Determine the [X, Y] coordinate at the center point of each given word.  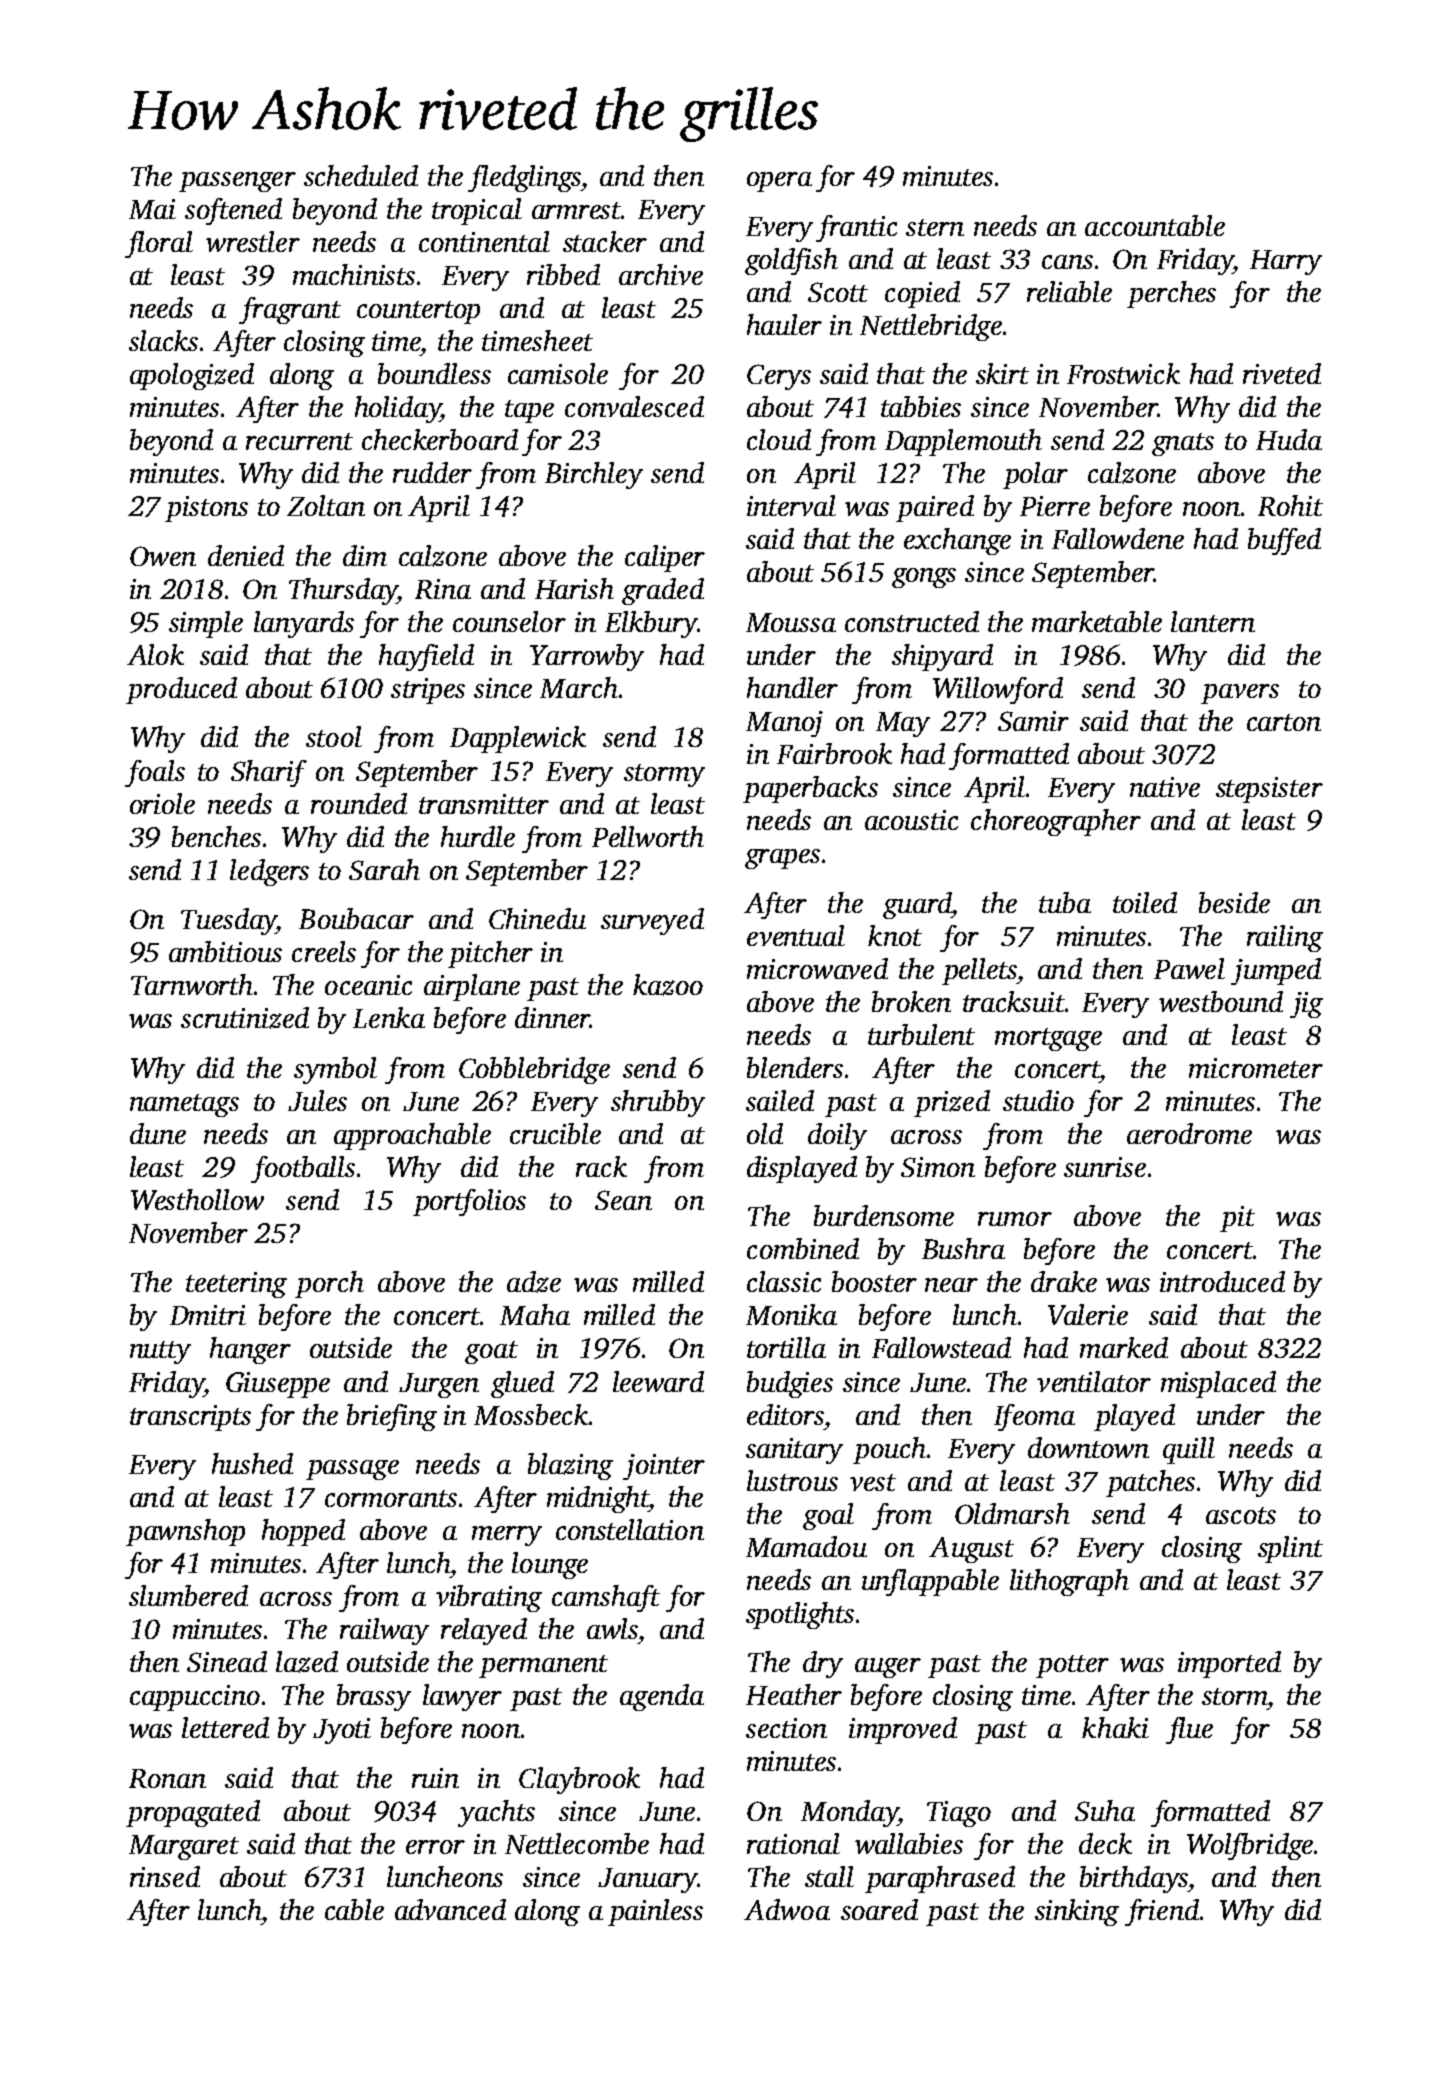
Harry [1286, 262]
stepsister [1269, 790]
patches [1150, 1483]
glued [522, 1384]
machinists [354, 274]
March [579, 687]
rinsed [165, 1876]
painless [655, 1912]
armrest [576, 210]
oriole [162, 803]
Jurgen [439, 1385]
